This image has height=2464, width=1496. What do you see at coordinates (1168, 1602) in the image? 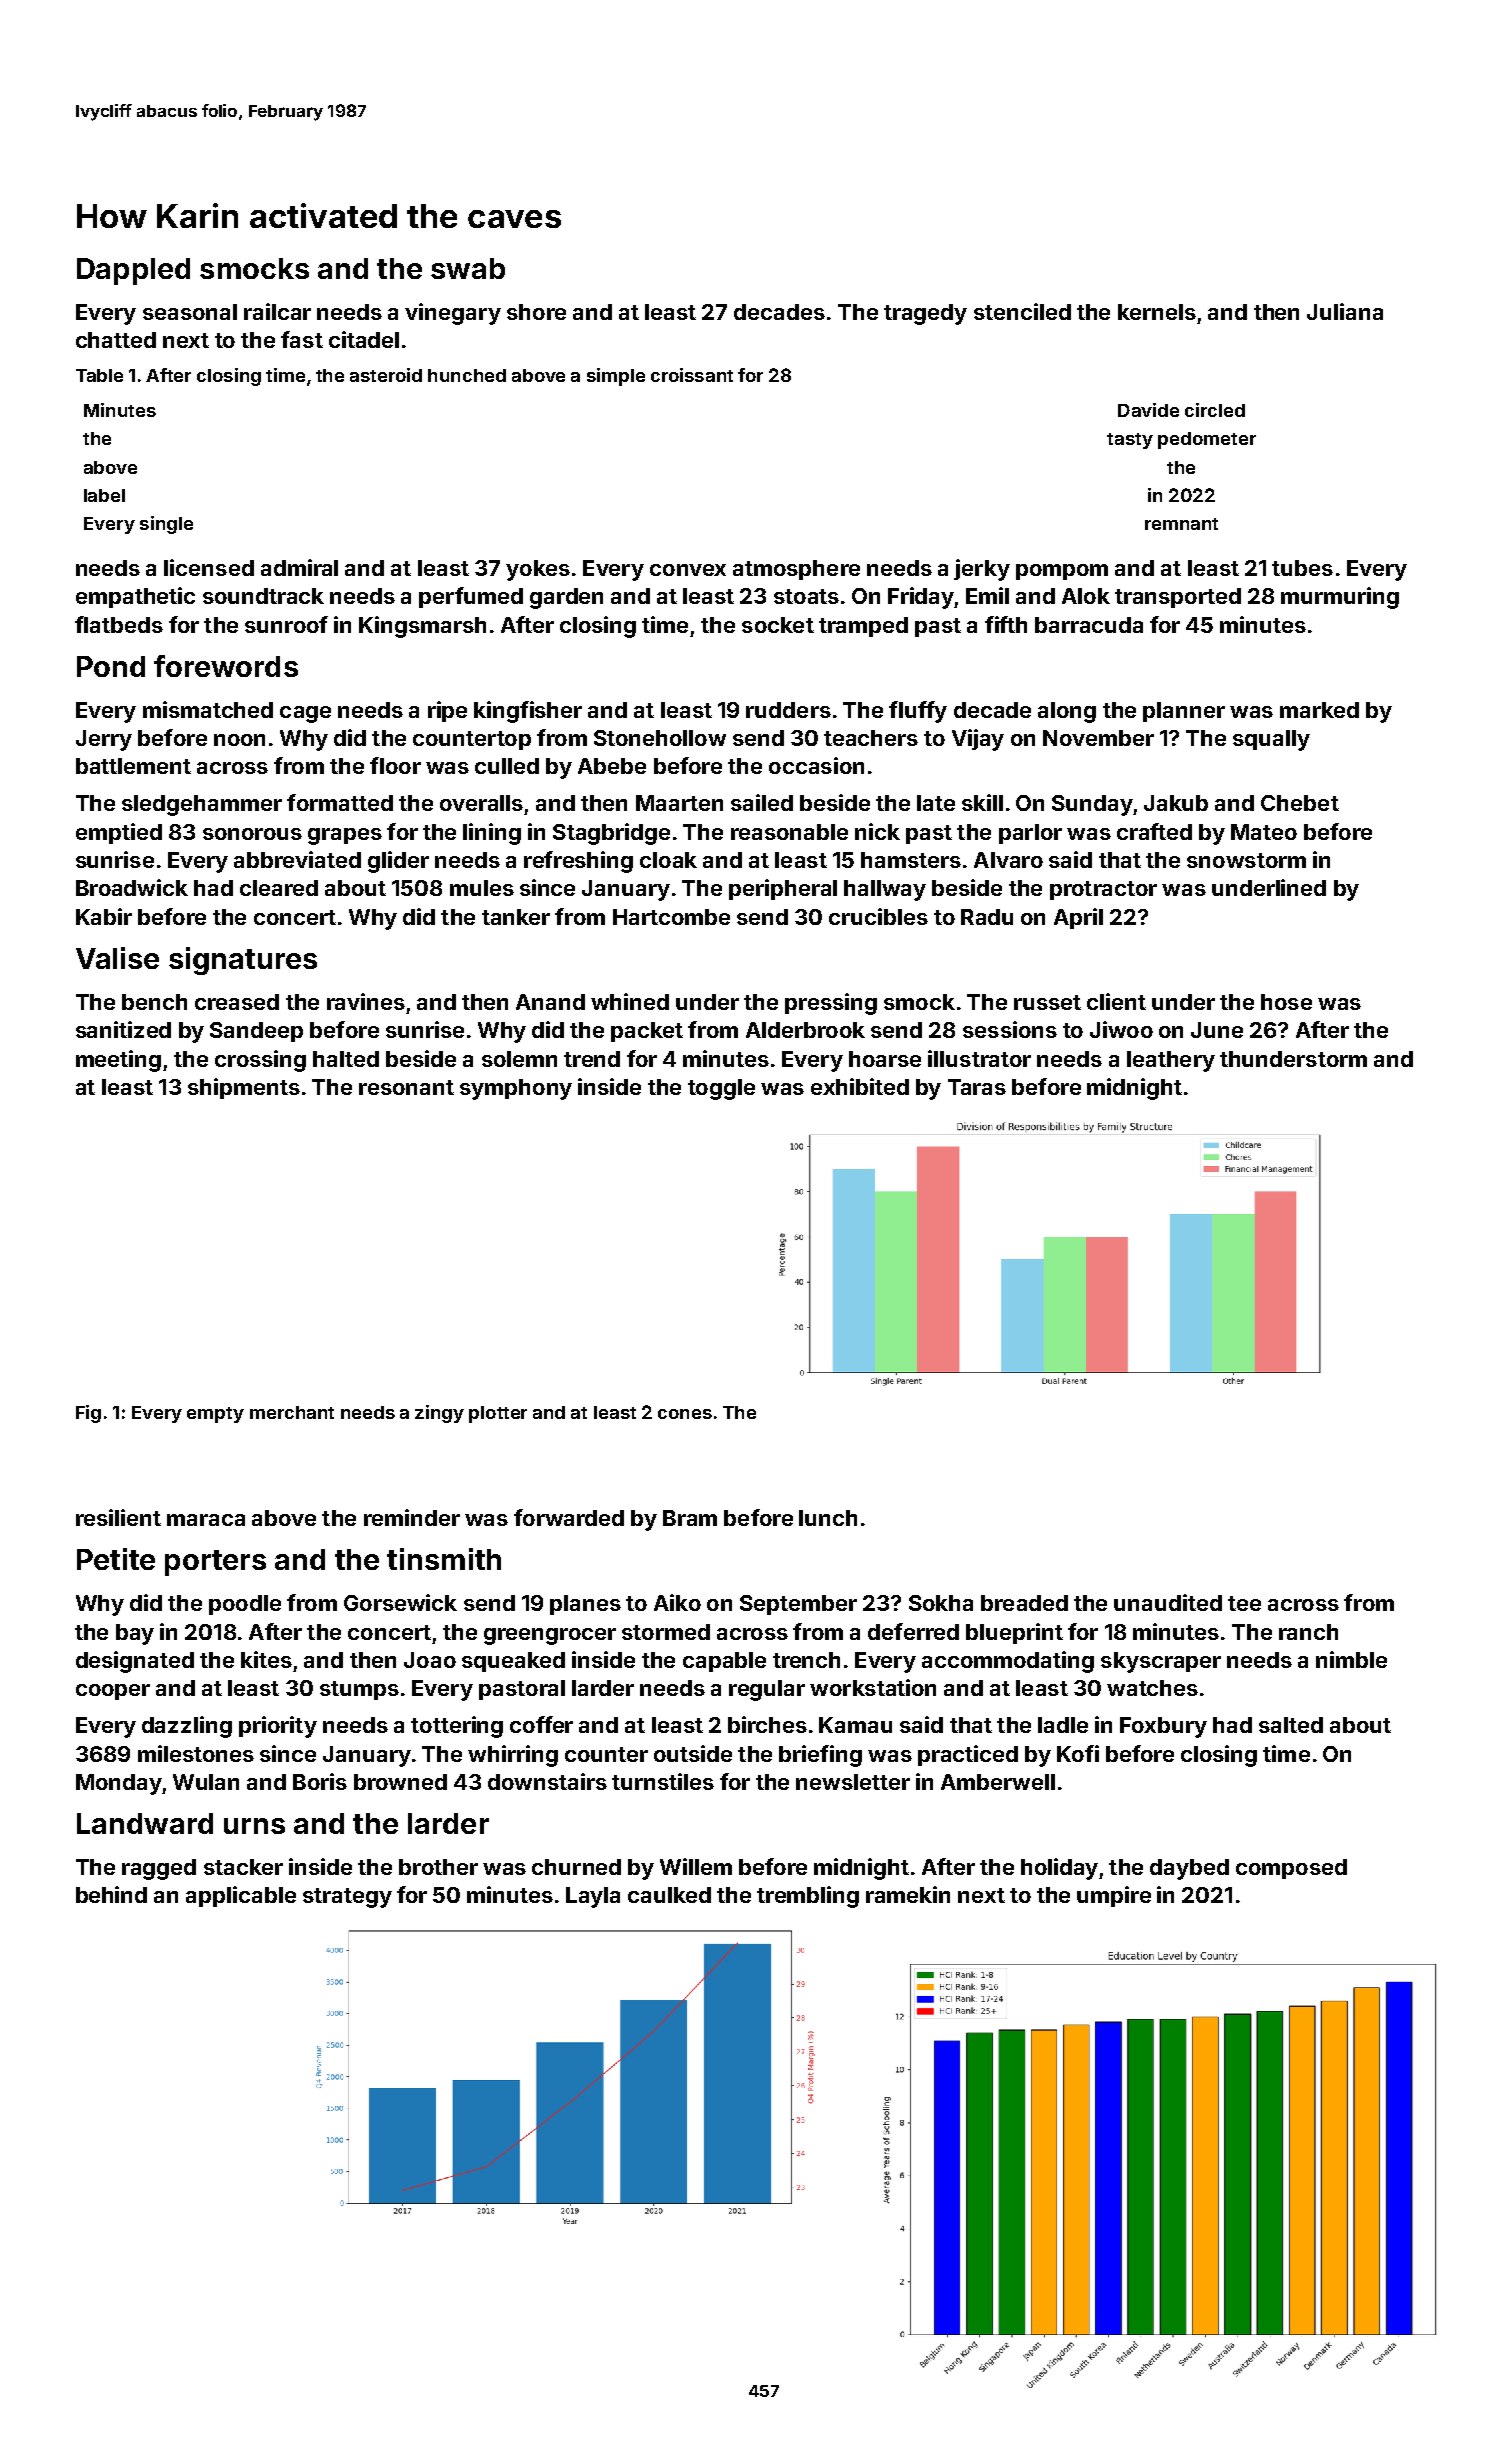
I see `unaudited` at bounding box center [1168, 1602].
